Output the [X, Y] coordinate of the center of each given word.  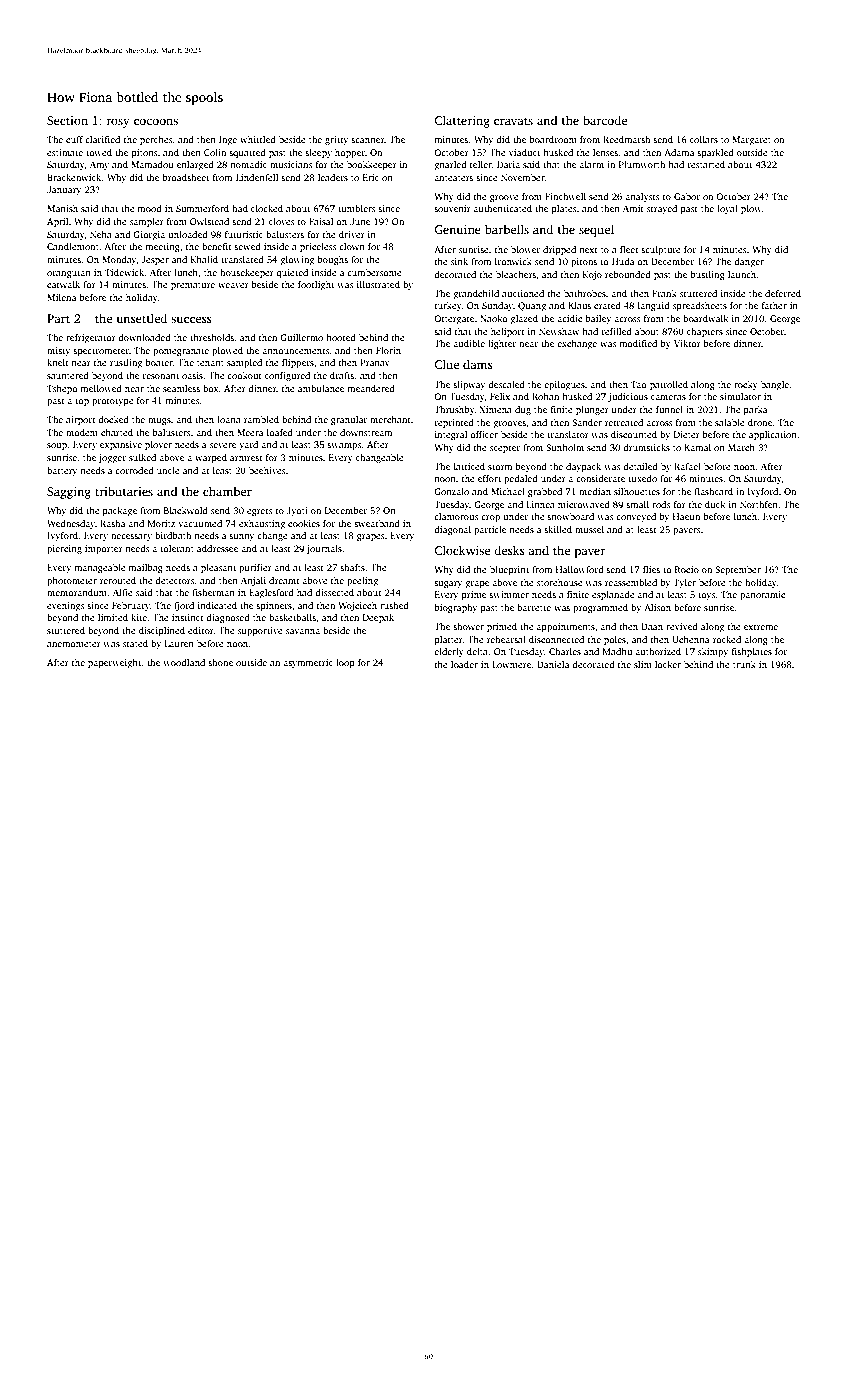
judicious [628, 397]
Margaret [751, 140]
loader [464, 664]
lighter [502, 344]
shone [220, 662]
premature [193, 286]
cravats [513, 121]
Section [67, 120]
